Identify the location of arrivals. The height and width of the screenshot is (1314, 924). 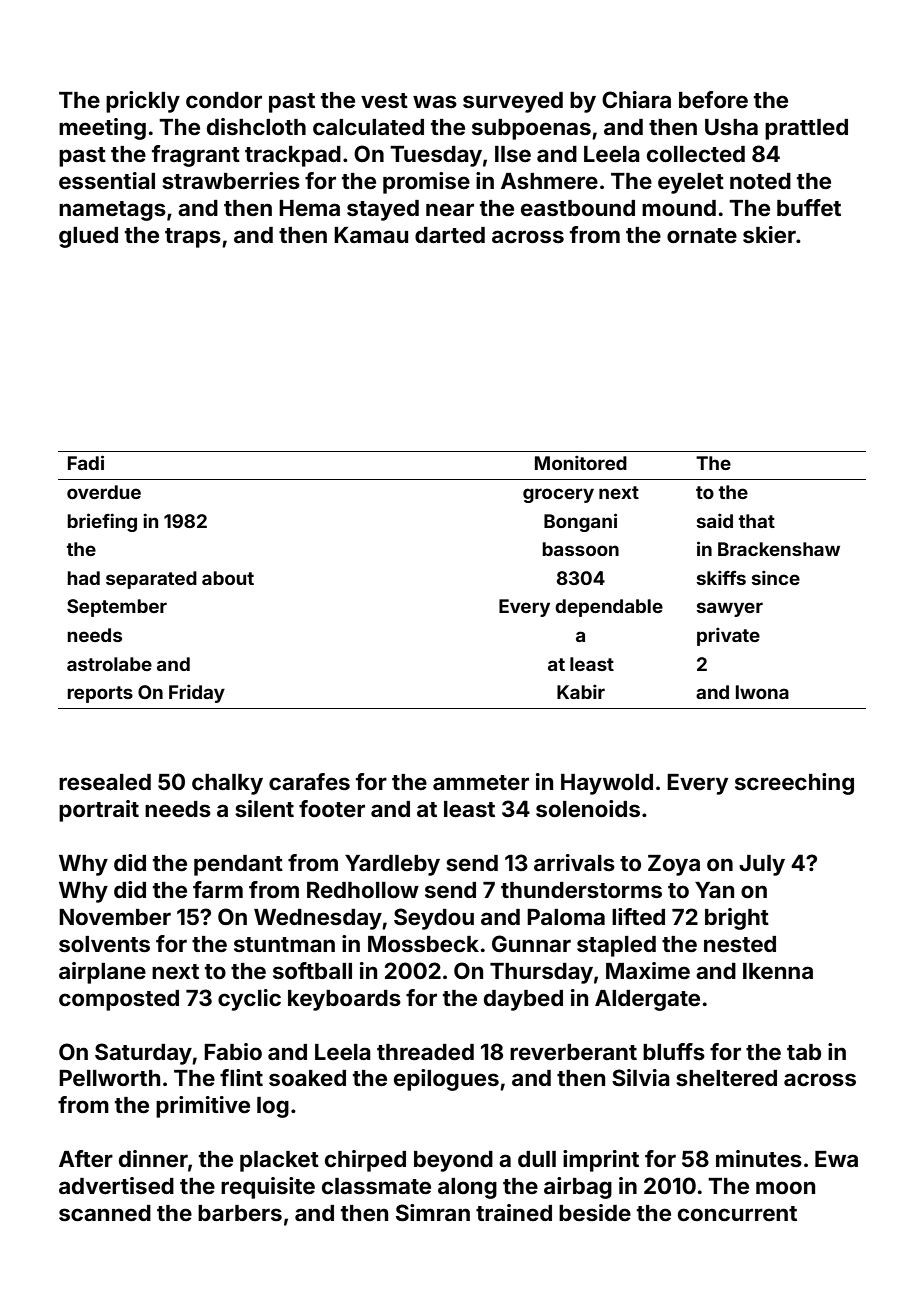
(574, 862).
